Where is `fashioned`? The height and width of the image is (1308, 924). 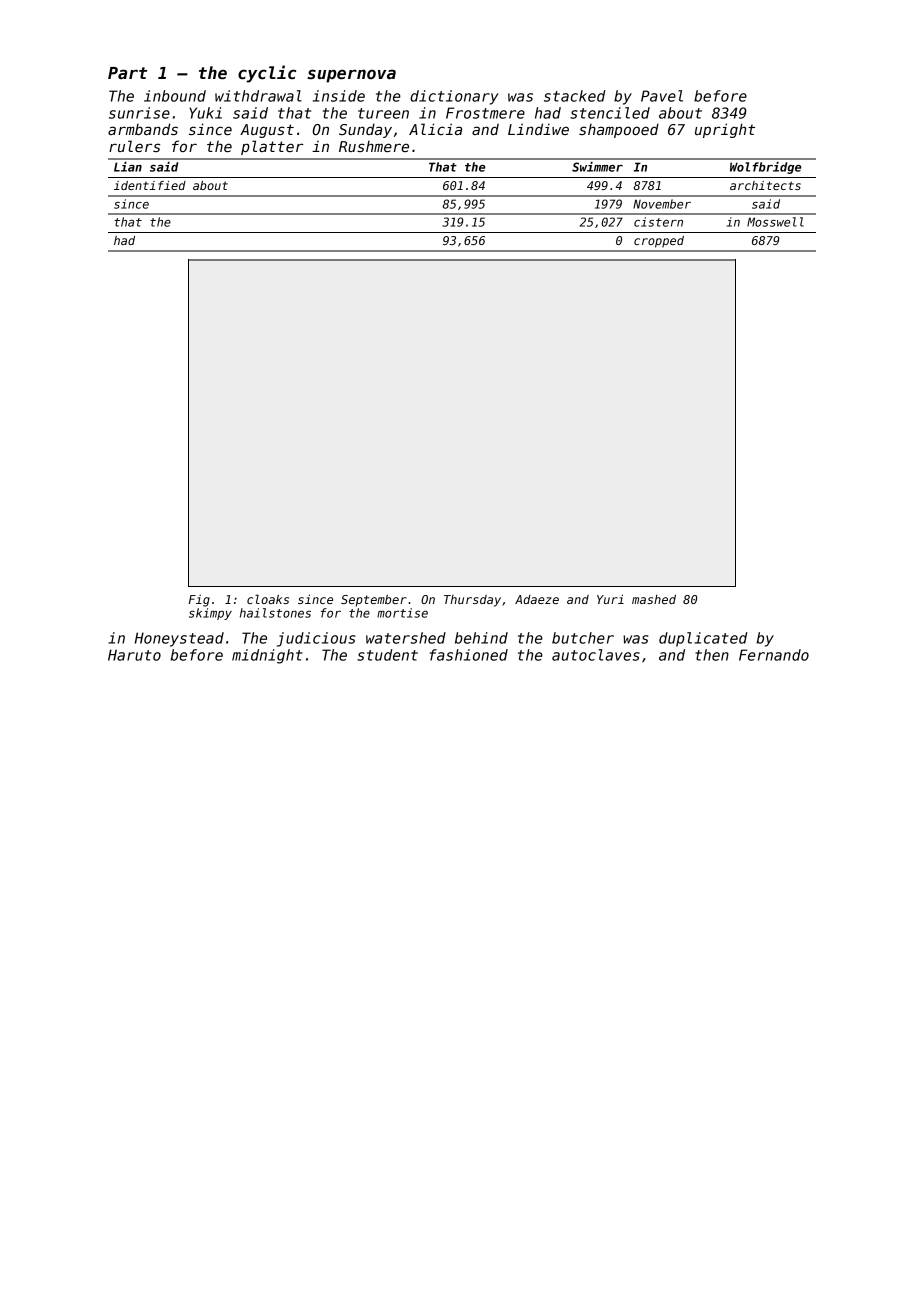
fashioned is located at coordinates (469, 655).
